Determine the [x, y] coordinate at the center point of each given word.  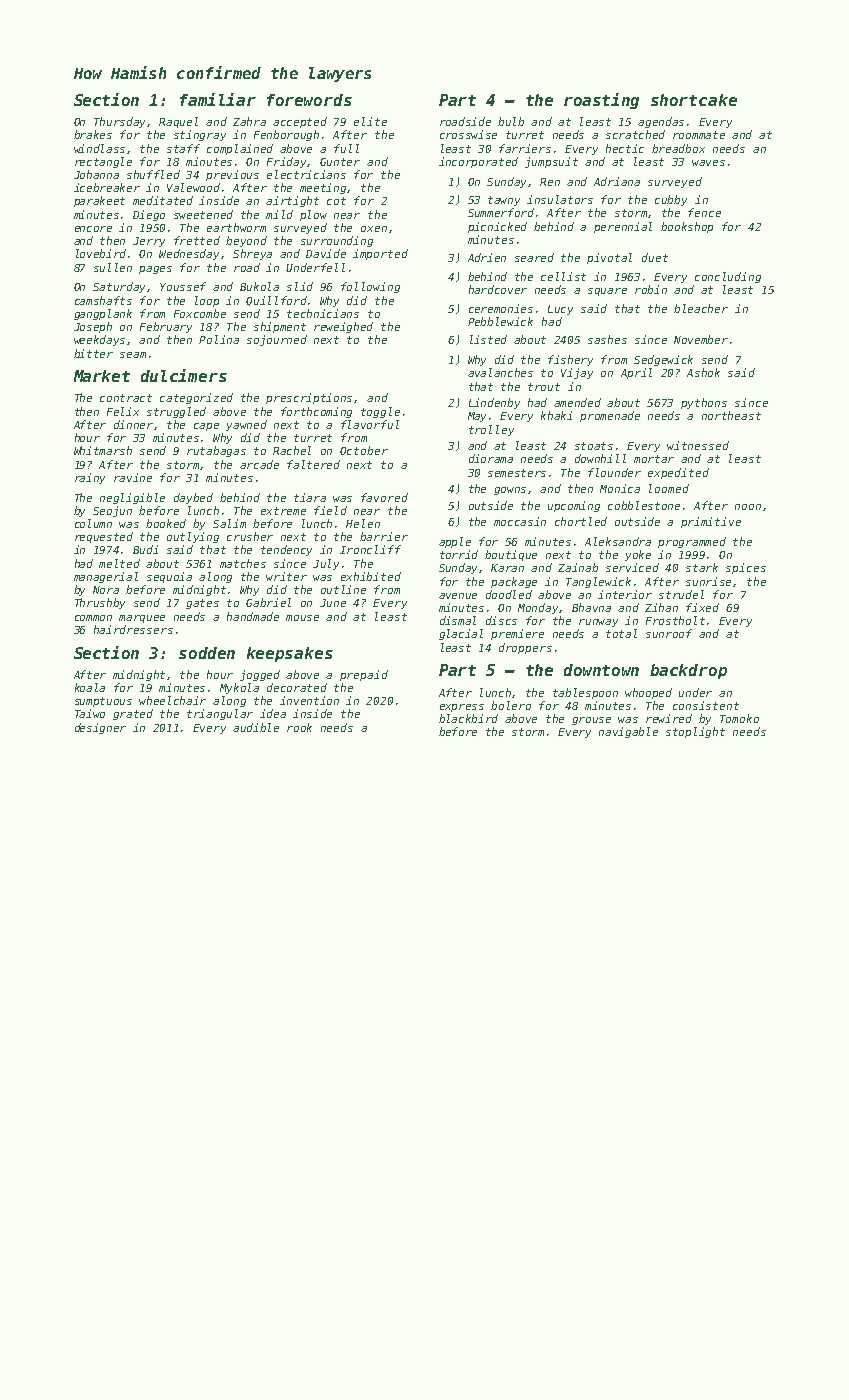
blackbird [468, 718]
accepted [300, 122]
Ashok [703, 372]
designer [100, 728]
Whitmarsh [103, 450]
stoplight [695, 732]
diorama [491, 458]
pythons [704, 403]
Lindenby [494, 403]
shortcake [694, 100]
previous [232, 175]
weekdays [99, 340]
